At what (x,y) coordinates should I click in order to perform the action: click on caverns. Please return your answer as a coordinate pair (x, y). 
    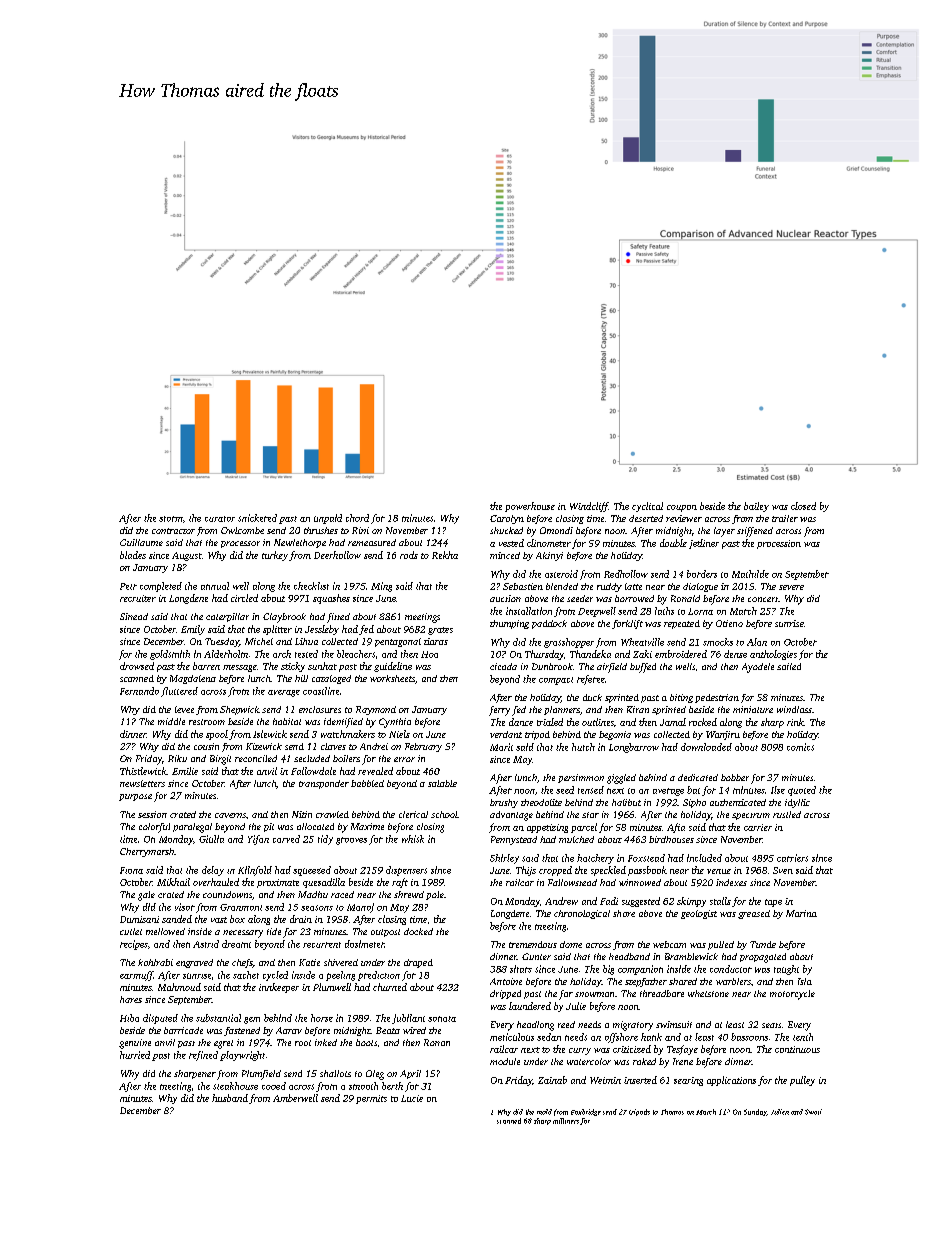
    Looking at the image, I should click on (230, 815).
